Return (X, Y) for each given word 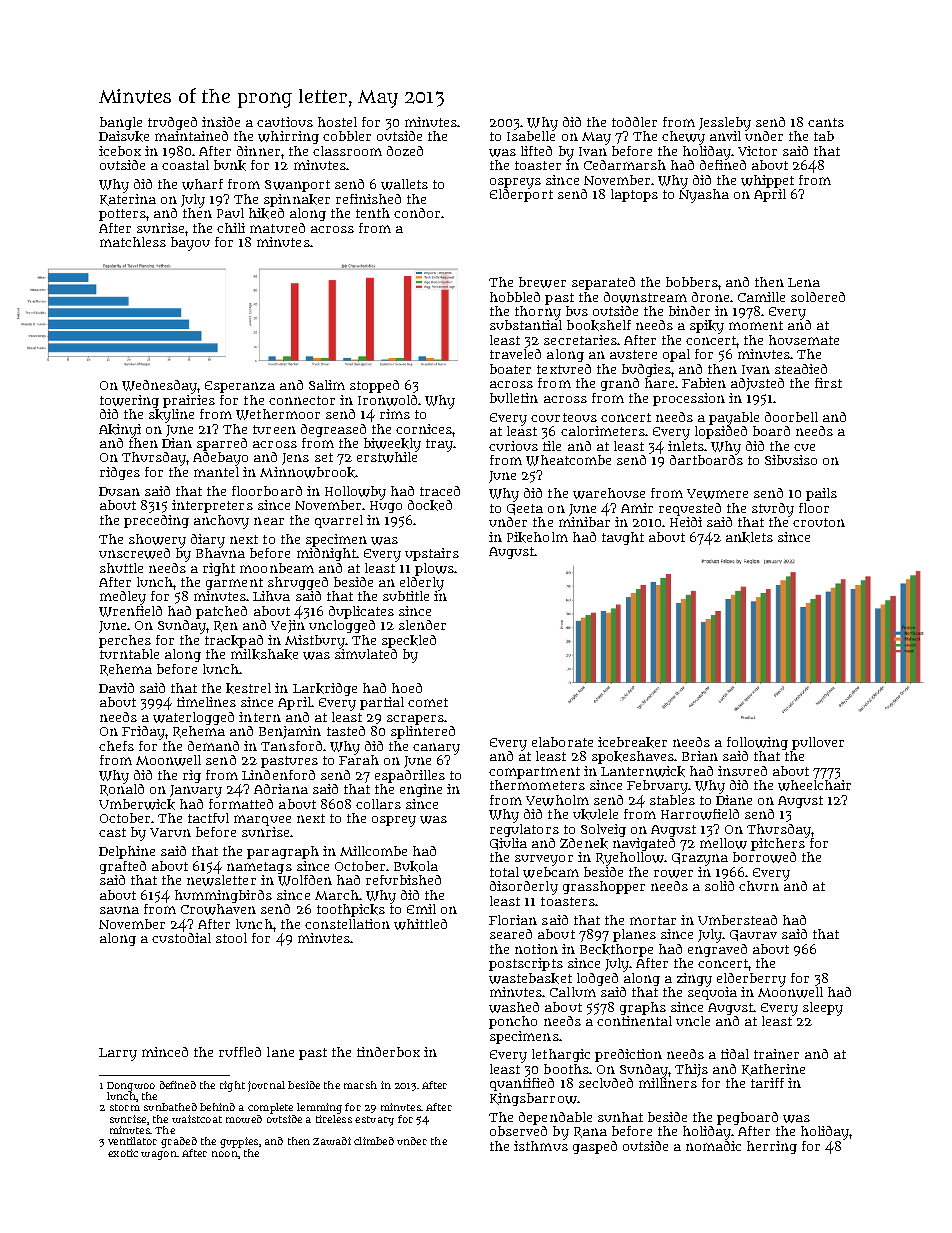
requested (690, 509)
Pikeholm (537, 537)
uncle (693, 1021)
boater (510, 369)
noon (225, 1154)
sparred (222, 444)
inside (221, 122)
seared (511, 934)
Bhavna (220, 552)
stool (231, 938)
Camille (761, 297)
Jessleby (725, 124)
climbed (374, 1141)
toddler (634, 122)
